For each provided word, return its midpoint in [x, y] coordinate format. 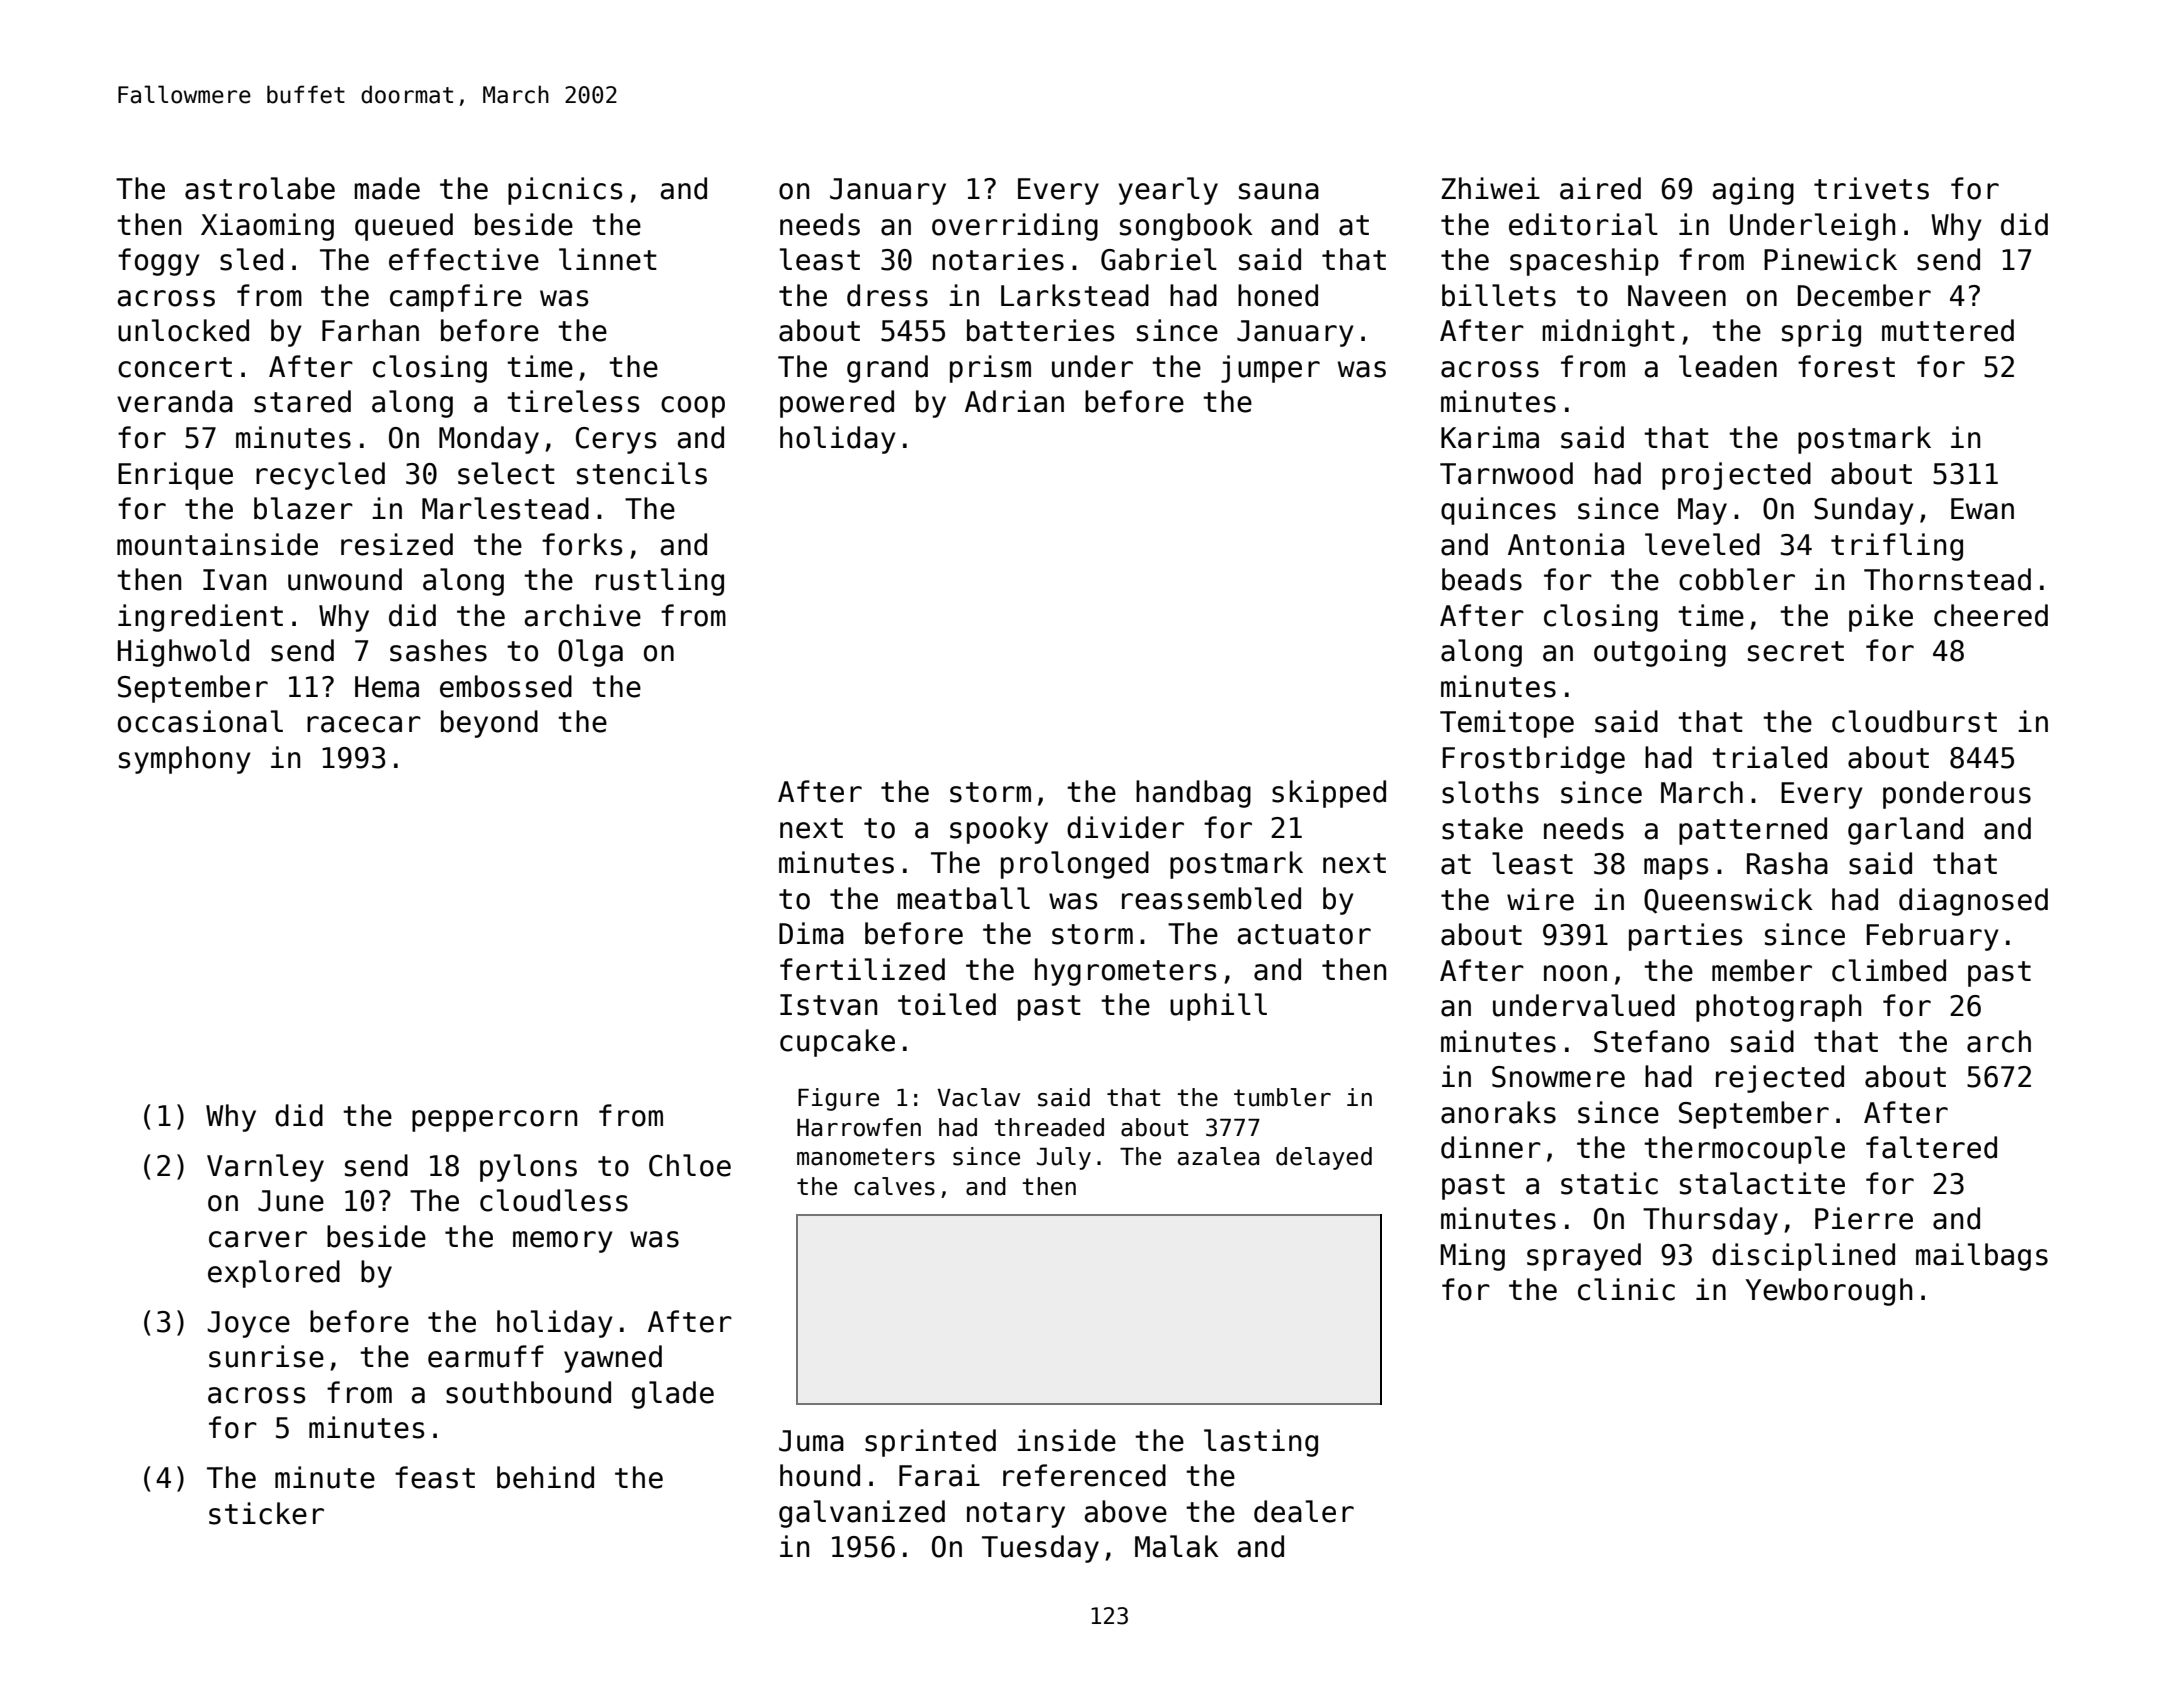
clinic [1626, 1289]
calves [894, 1186]
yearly [1168, 191]
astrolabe [260, 188]
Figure [838, 1099]
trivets [1871, 188]
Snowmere [1558, 1077]
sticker [266, 1513]
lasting [1261, 1443]
